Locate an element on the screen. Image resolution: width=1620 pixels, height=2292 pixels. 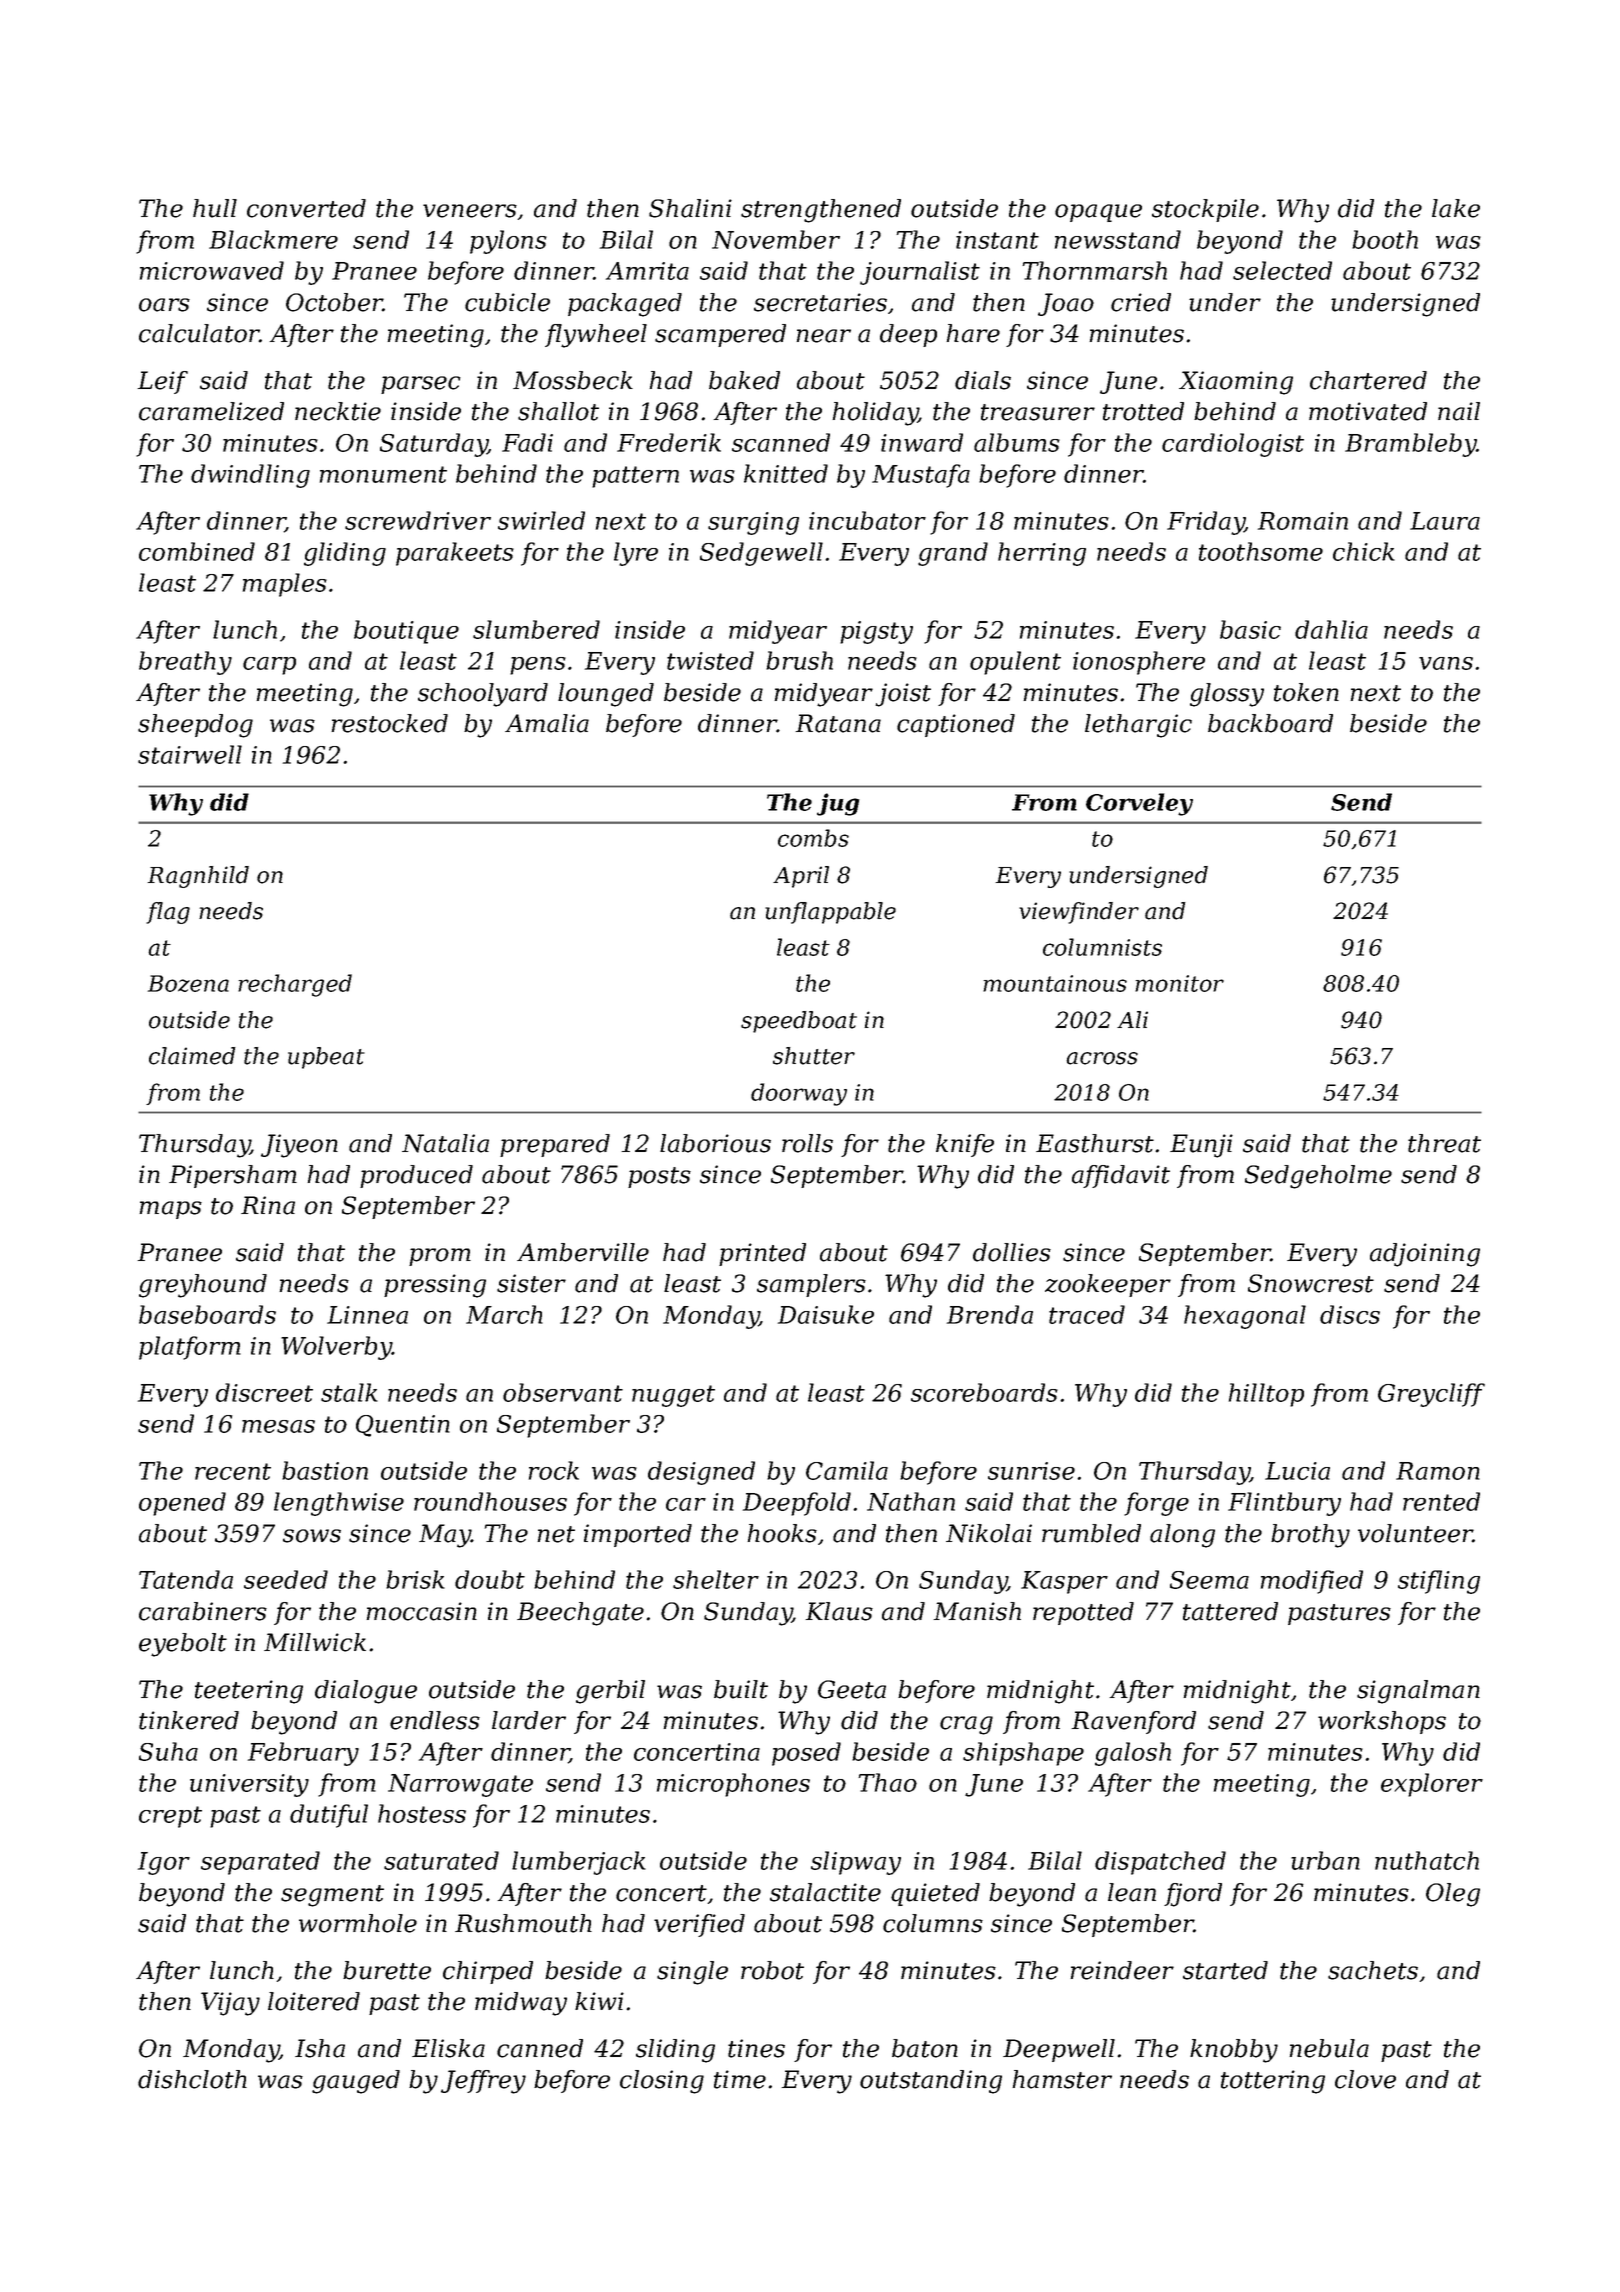
posts is located at coordinates (659, 1177).
